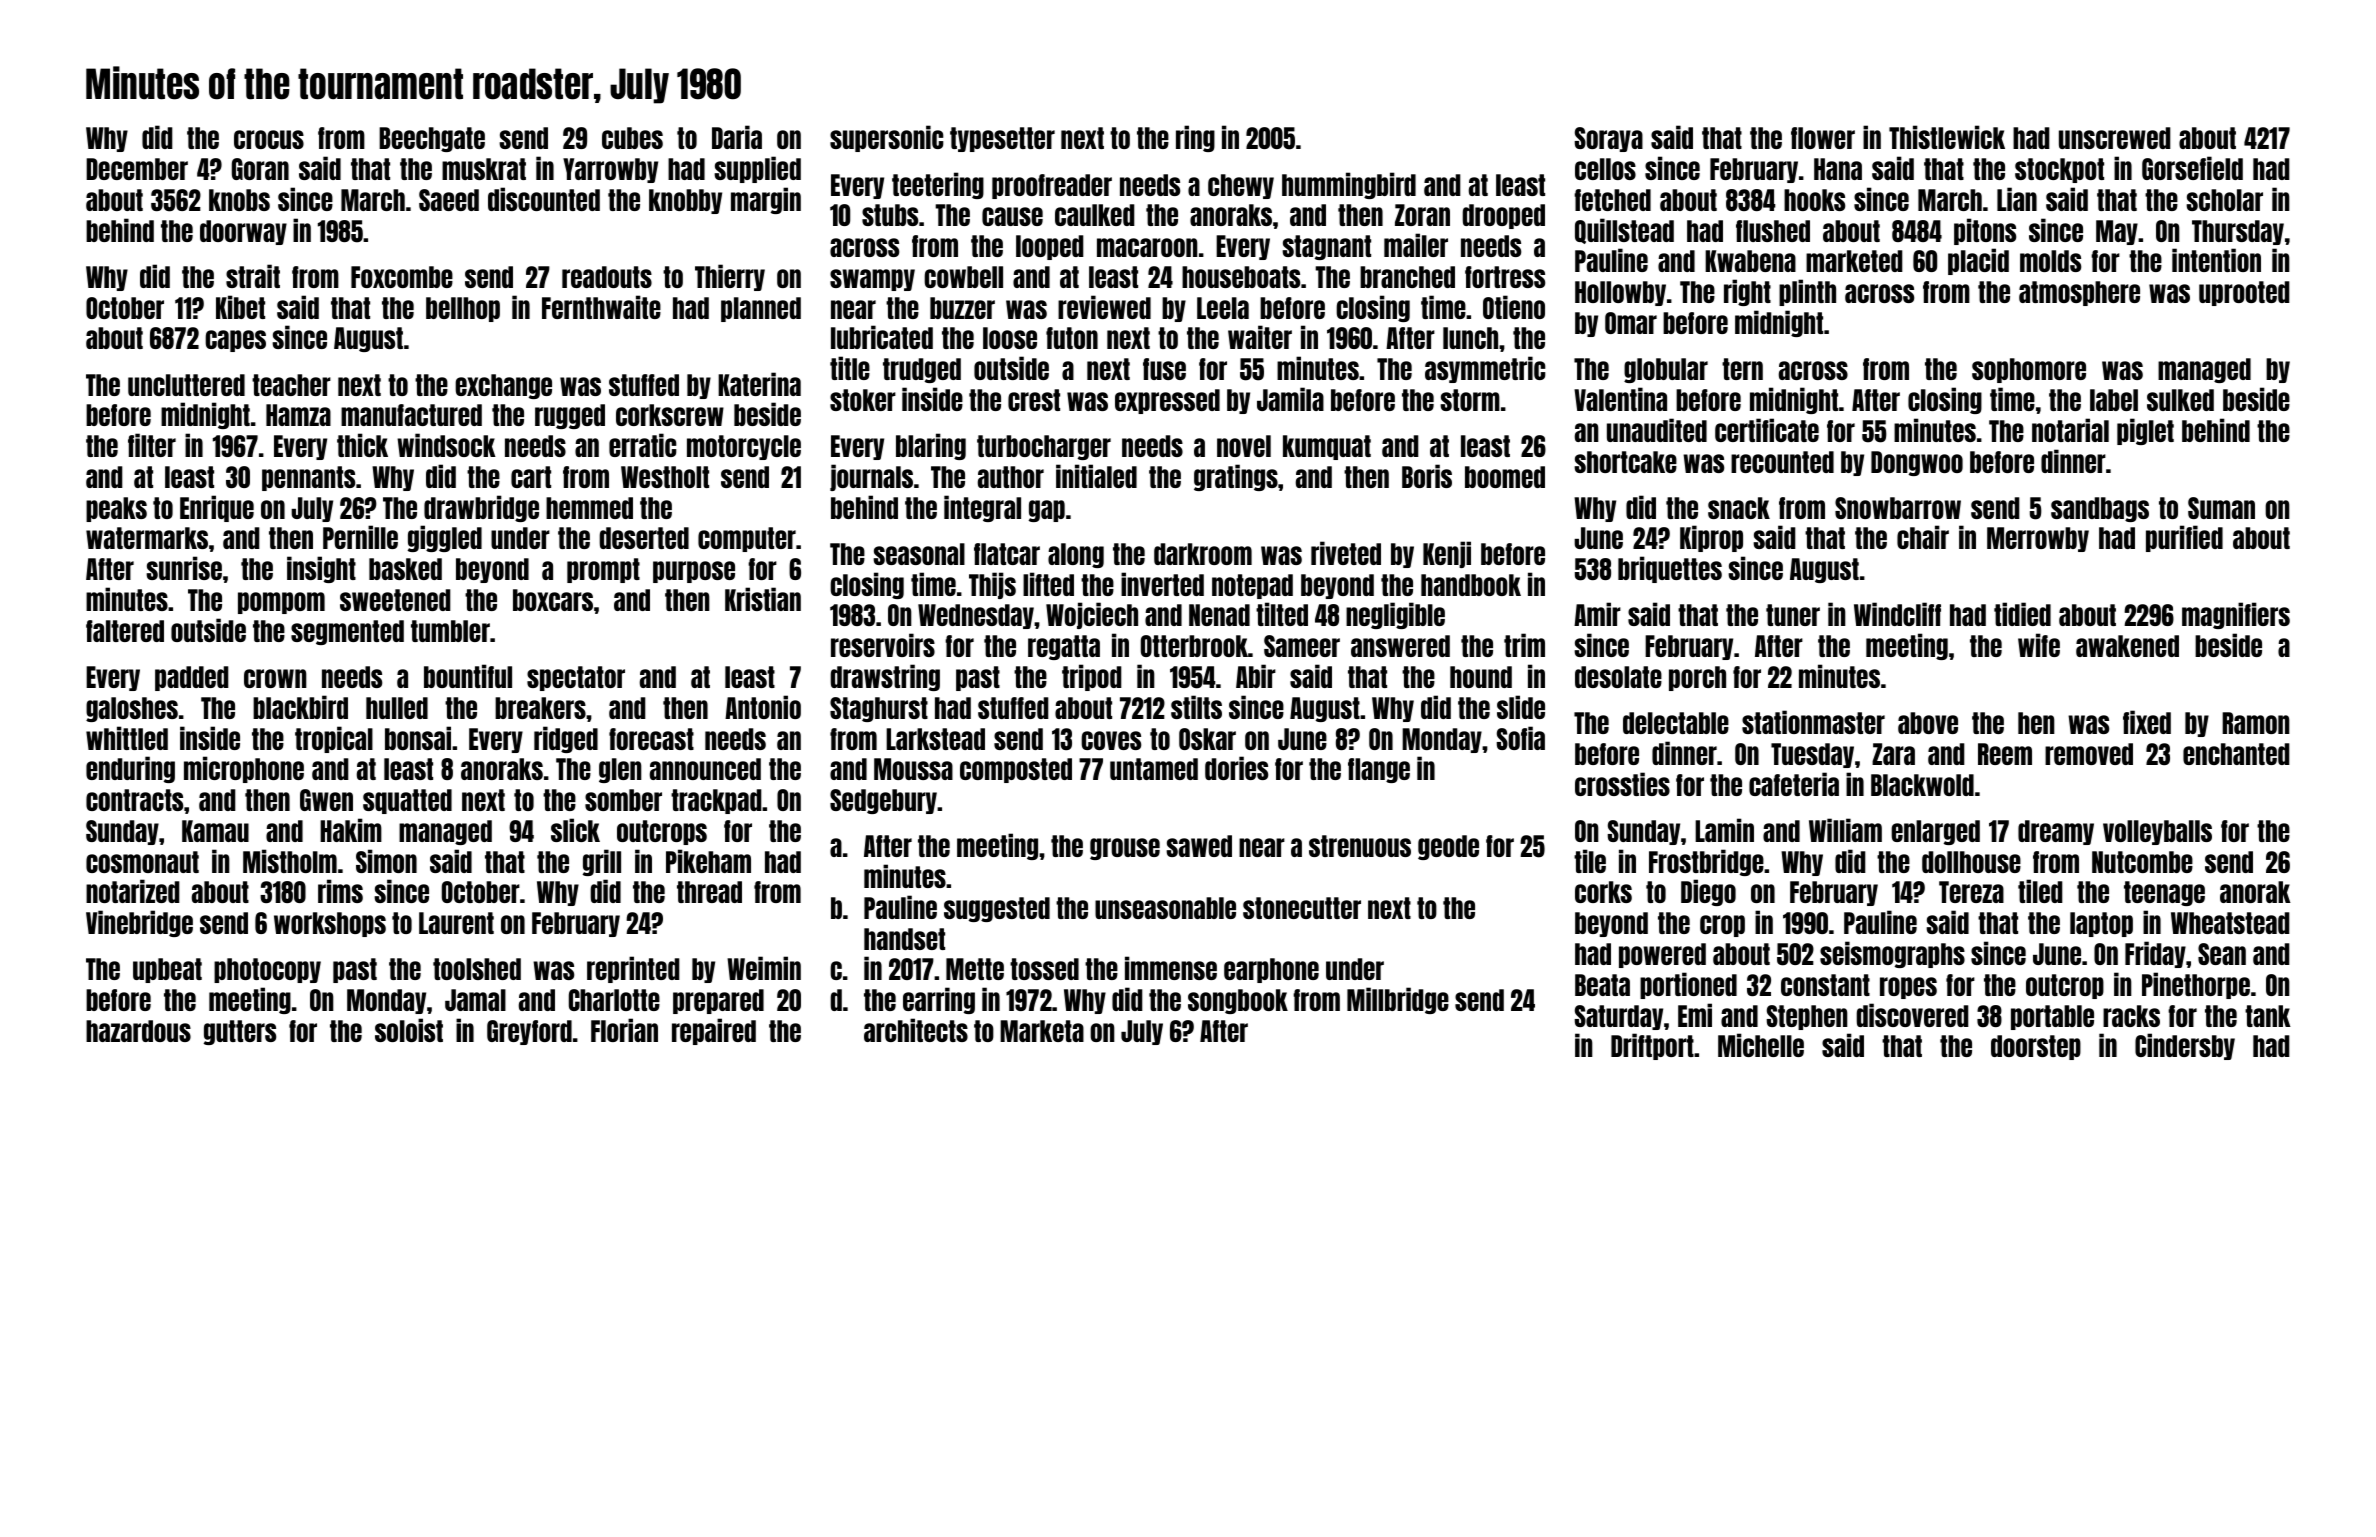  Describe the element at coordinates (887, 138) in the page. I see `supersonic` at that location.
